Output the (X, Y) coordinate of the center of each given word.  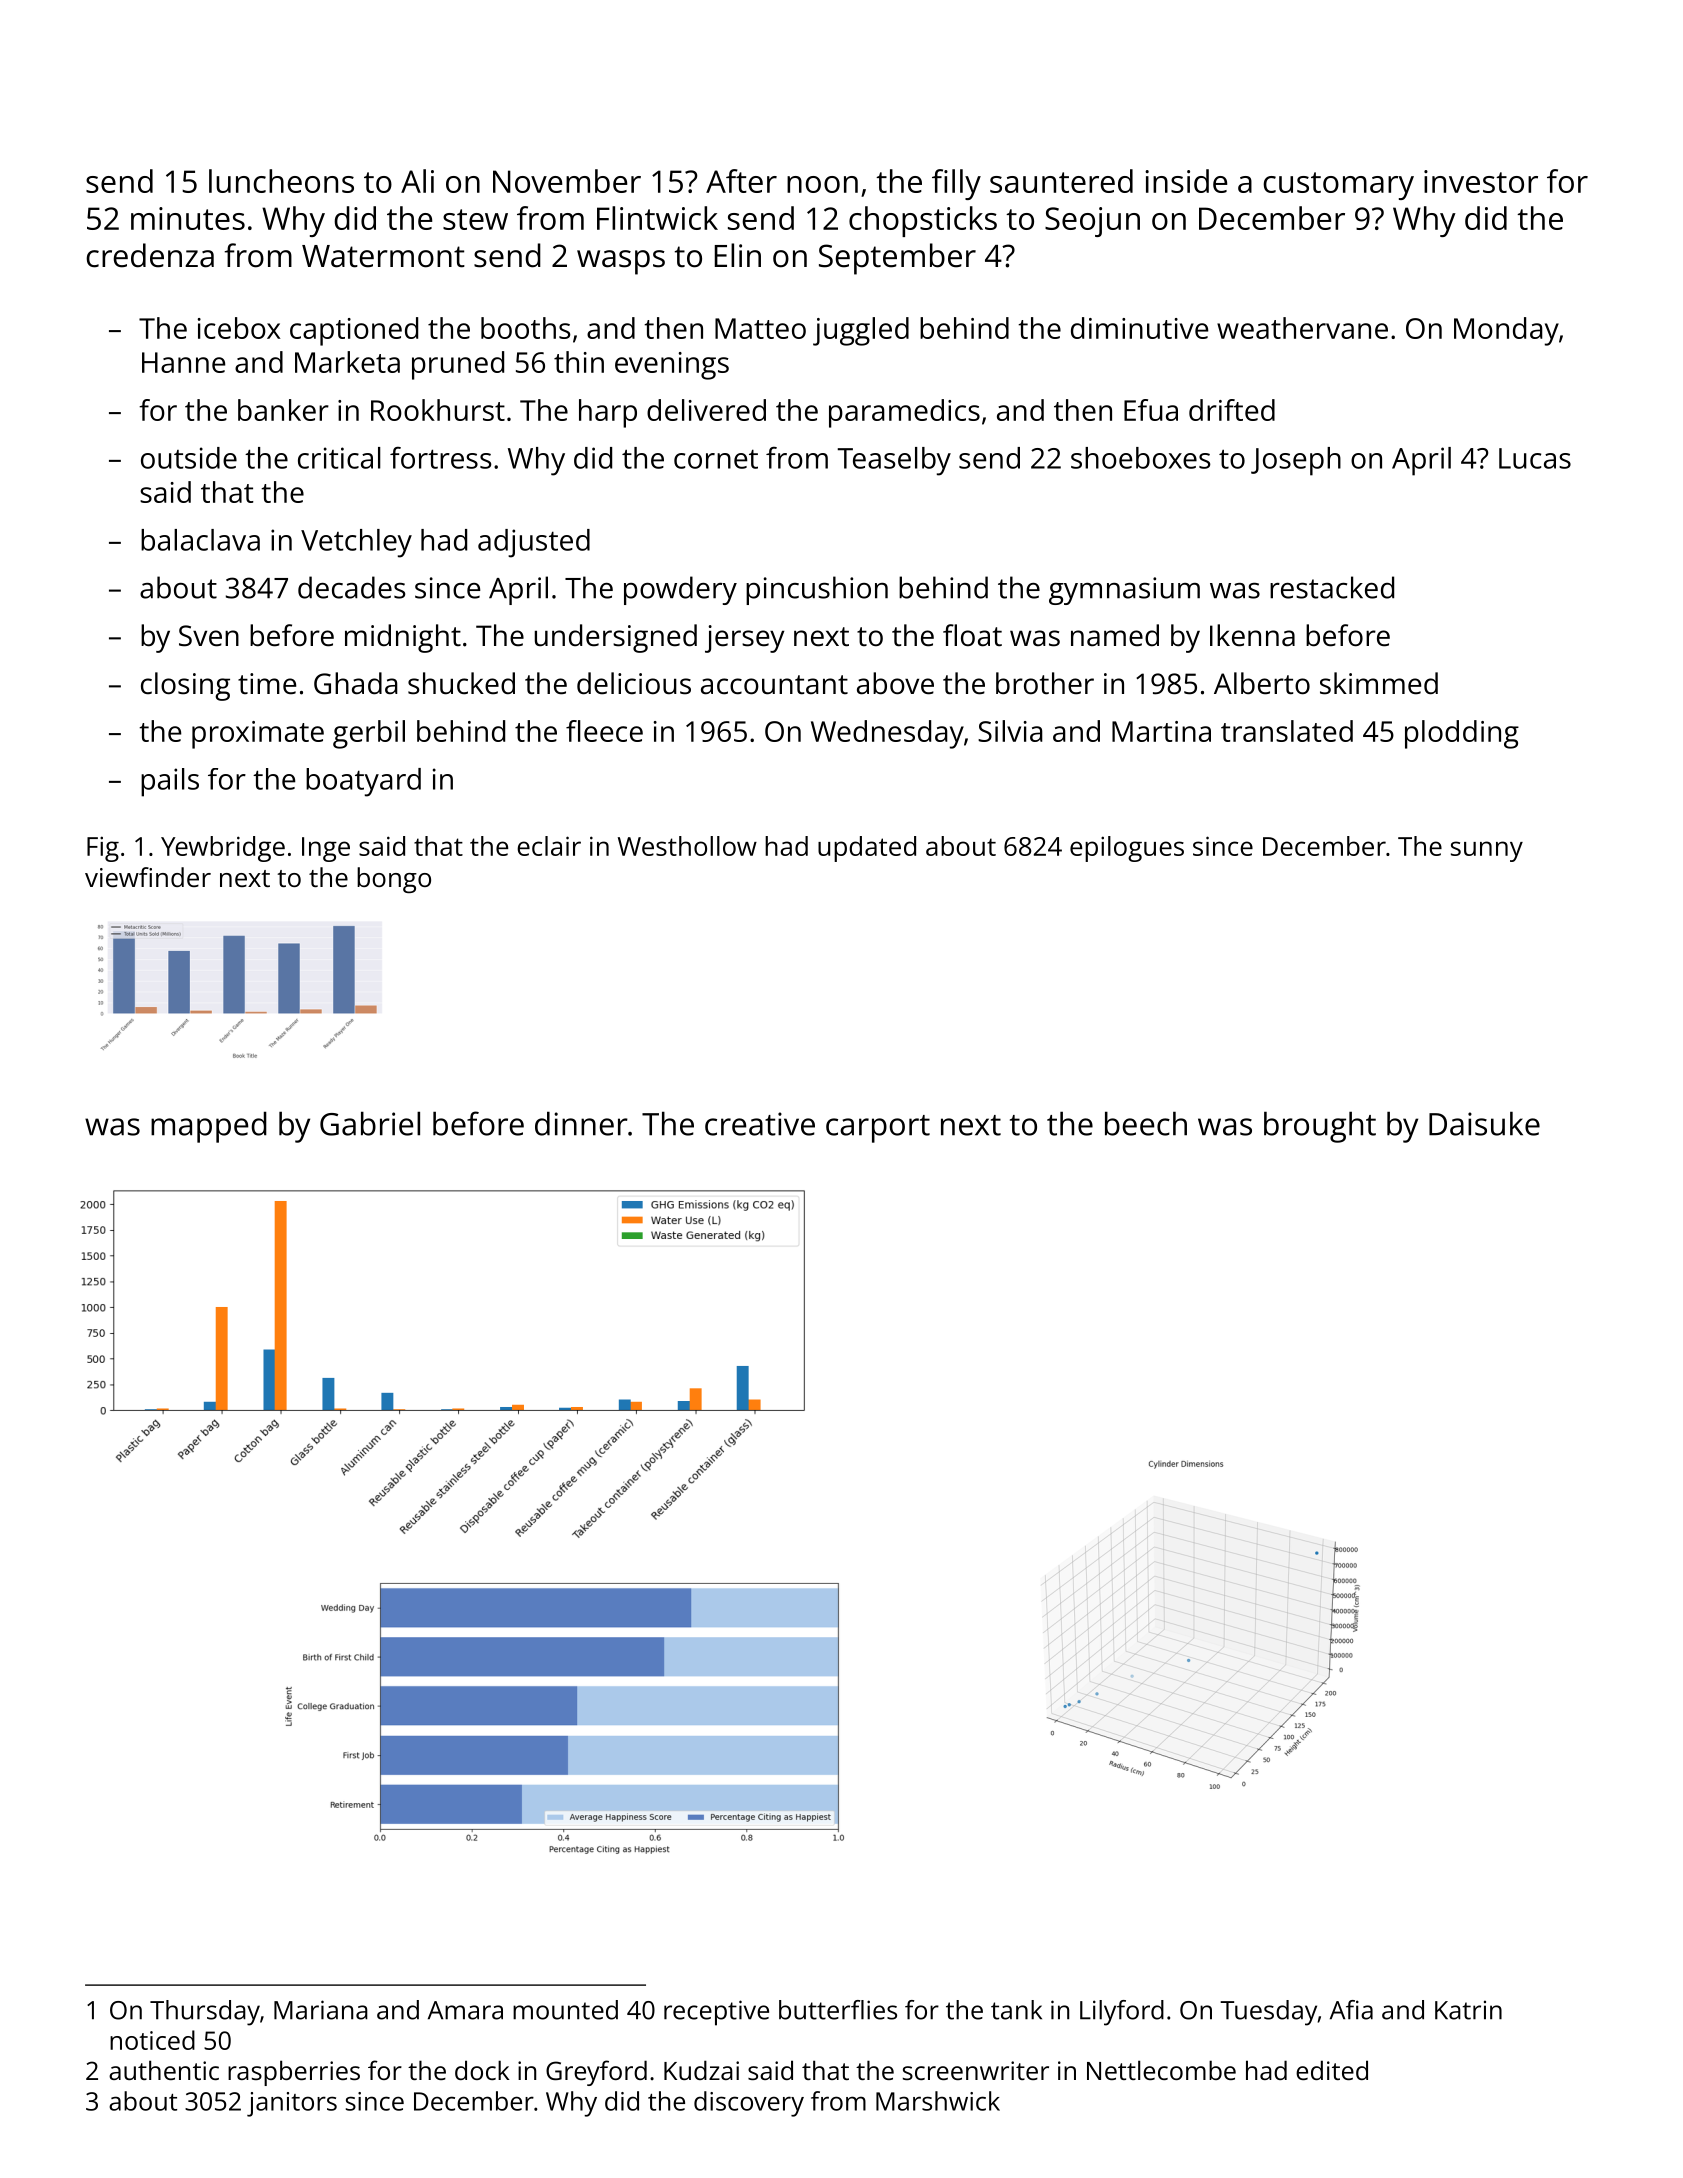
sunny (1487, 851)
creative (760, 1124)
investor (1481, 181)
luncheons (281, 181)
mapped (209, 1127)
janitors (292, 2104)
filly (956, 184)
